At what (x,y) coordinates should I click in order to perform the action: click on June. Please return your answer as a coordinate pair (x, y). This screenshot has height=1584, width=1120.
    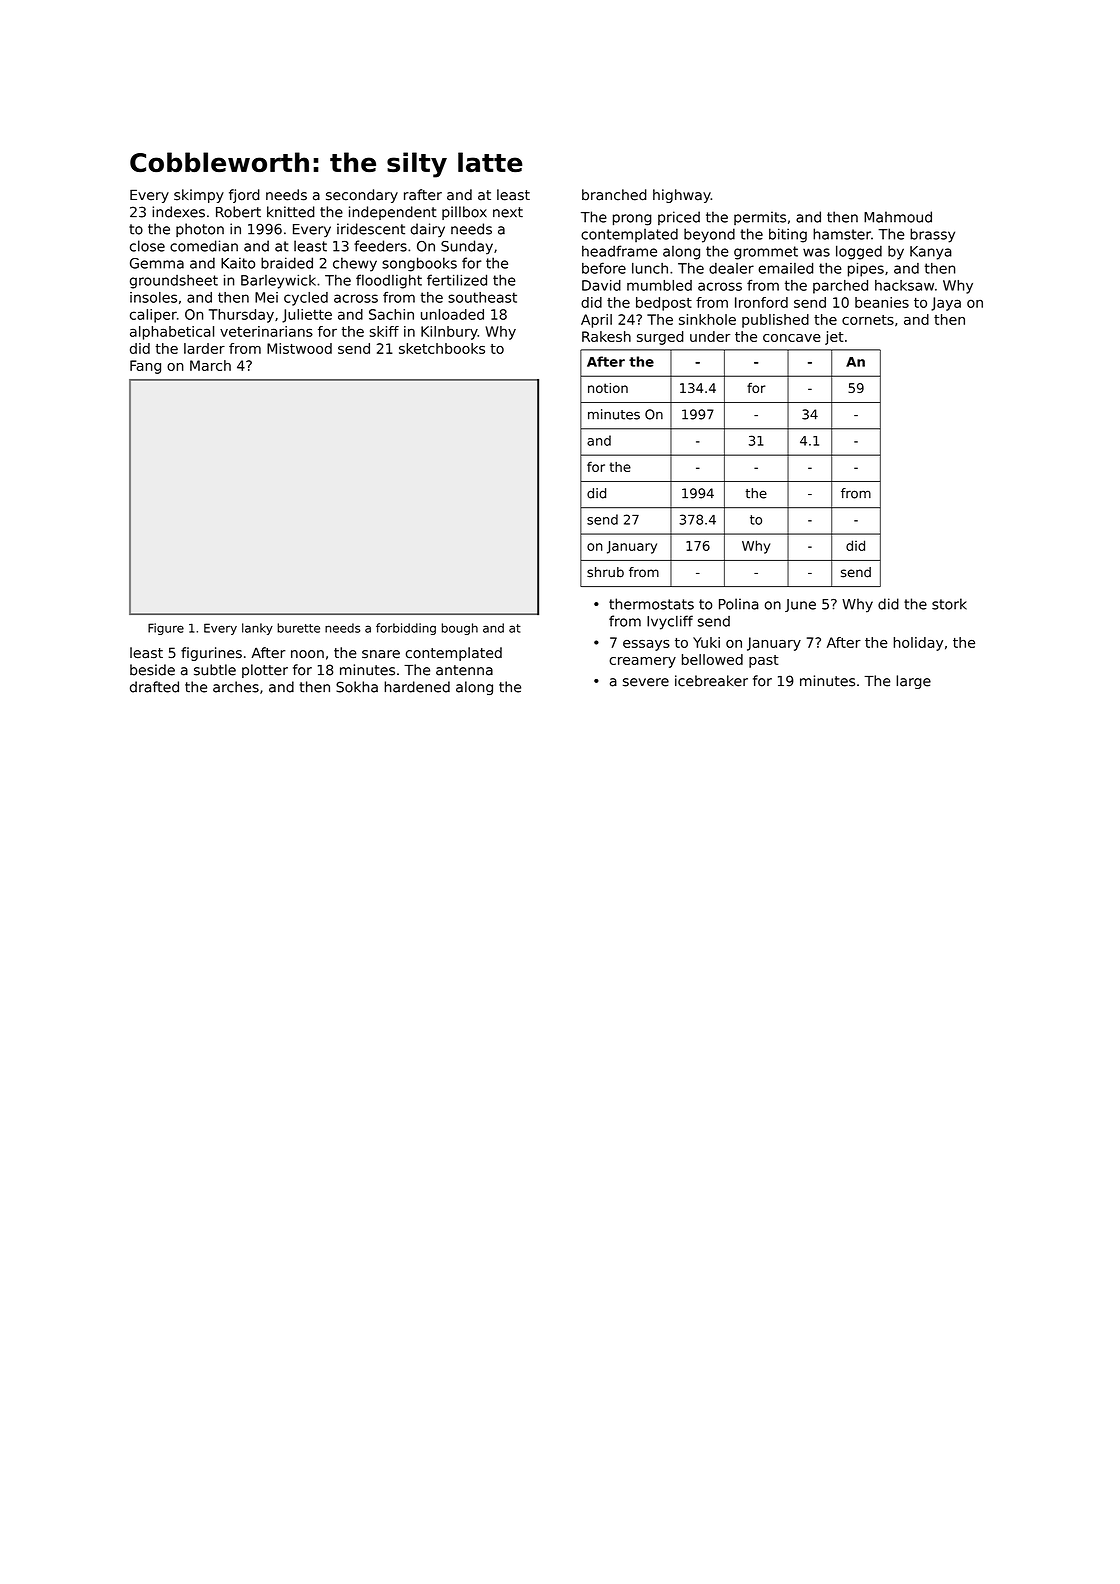
    Looking at the image, I should click on (800, 605).
